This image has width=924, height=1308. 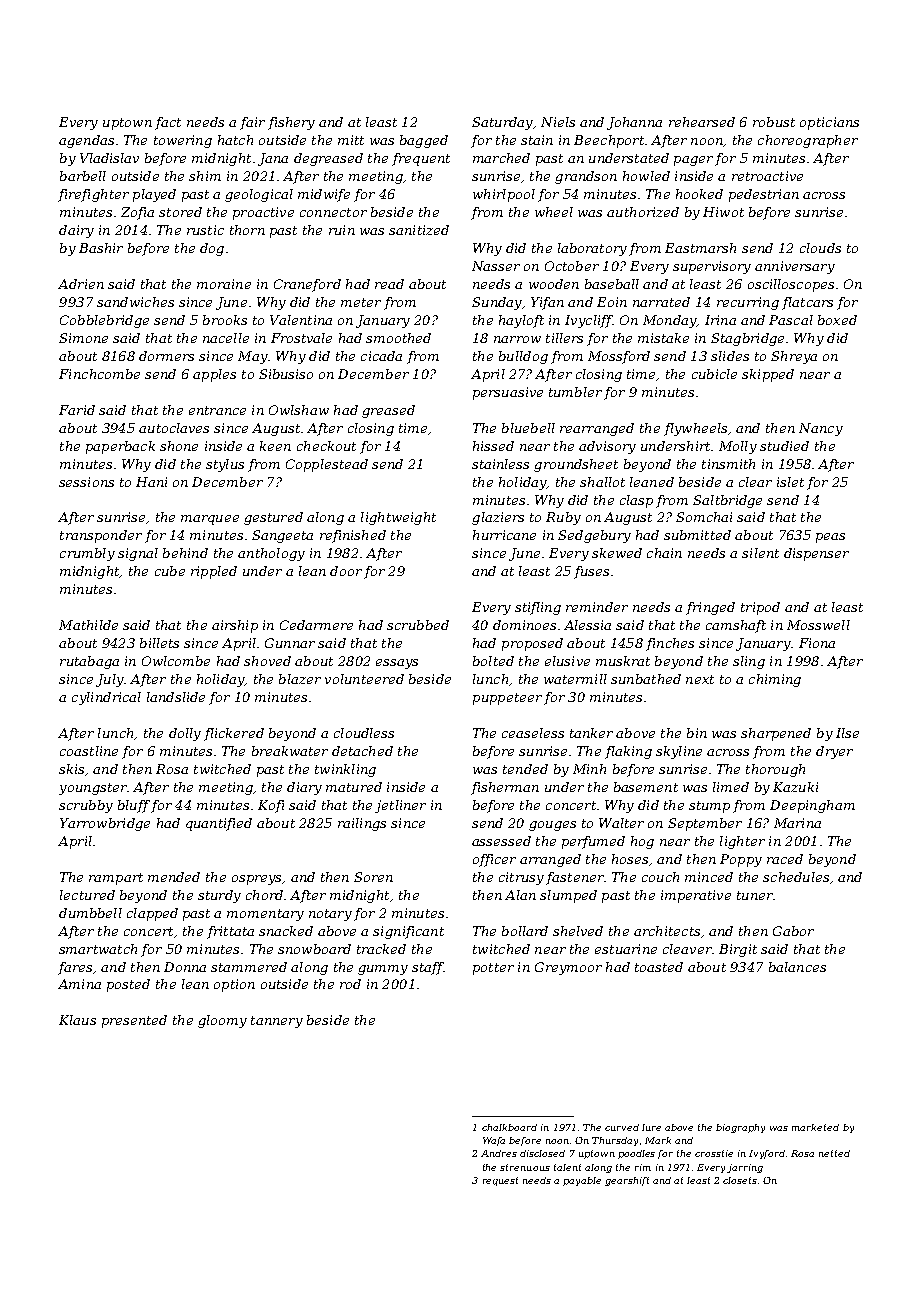 I want to click on presented, so click(x=134, y=1021).
